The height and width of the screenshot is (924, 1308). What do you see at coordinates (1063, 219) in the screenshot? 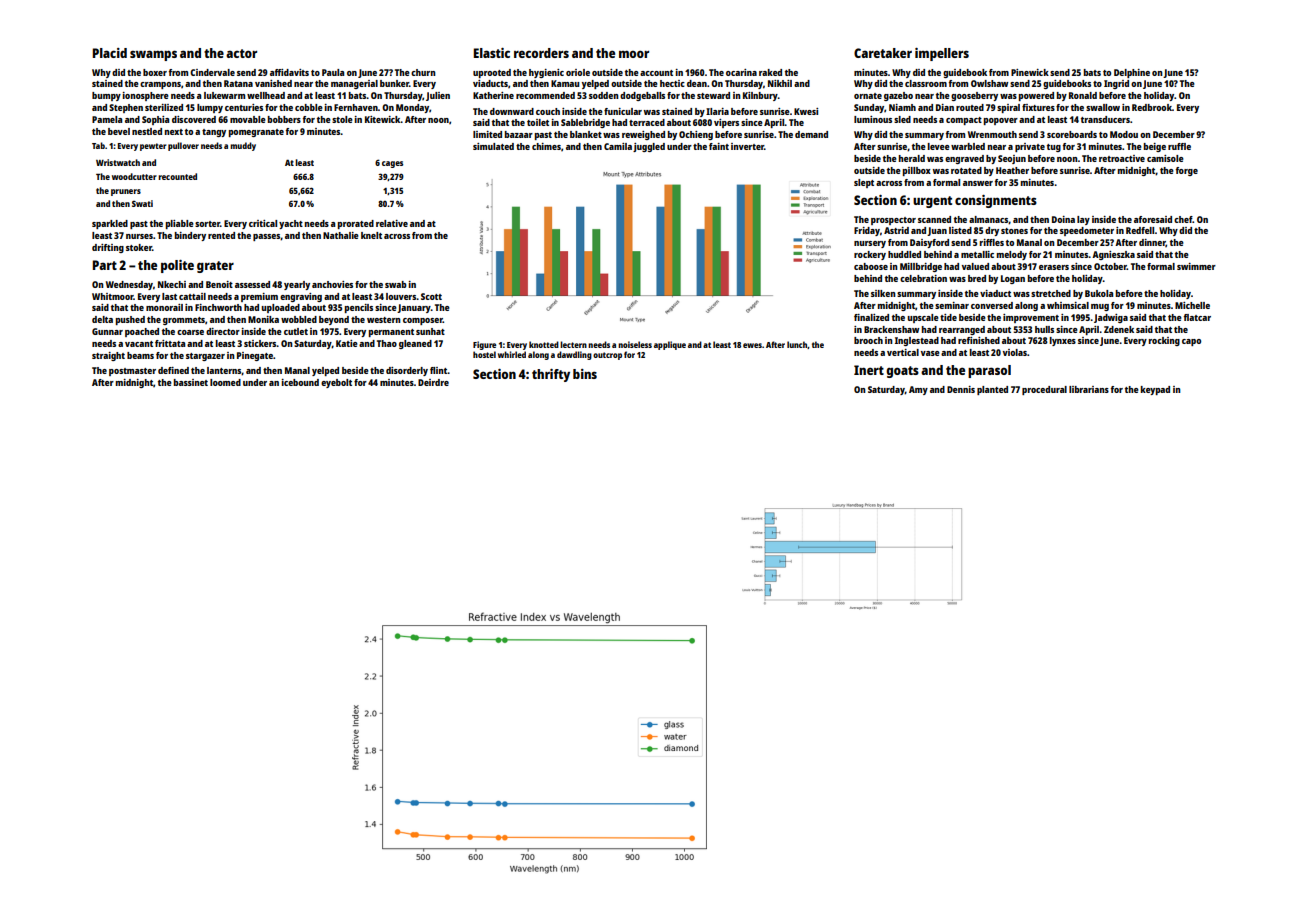
I see `Doina` at bounding box center [1063, 219].
